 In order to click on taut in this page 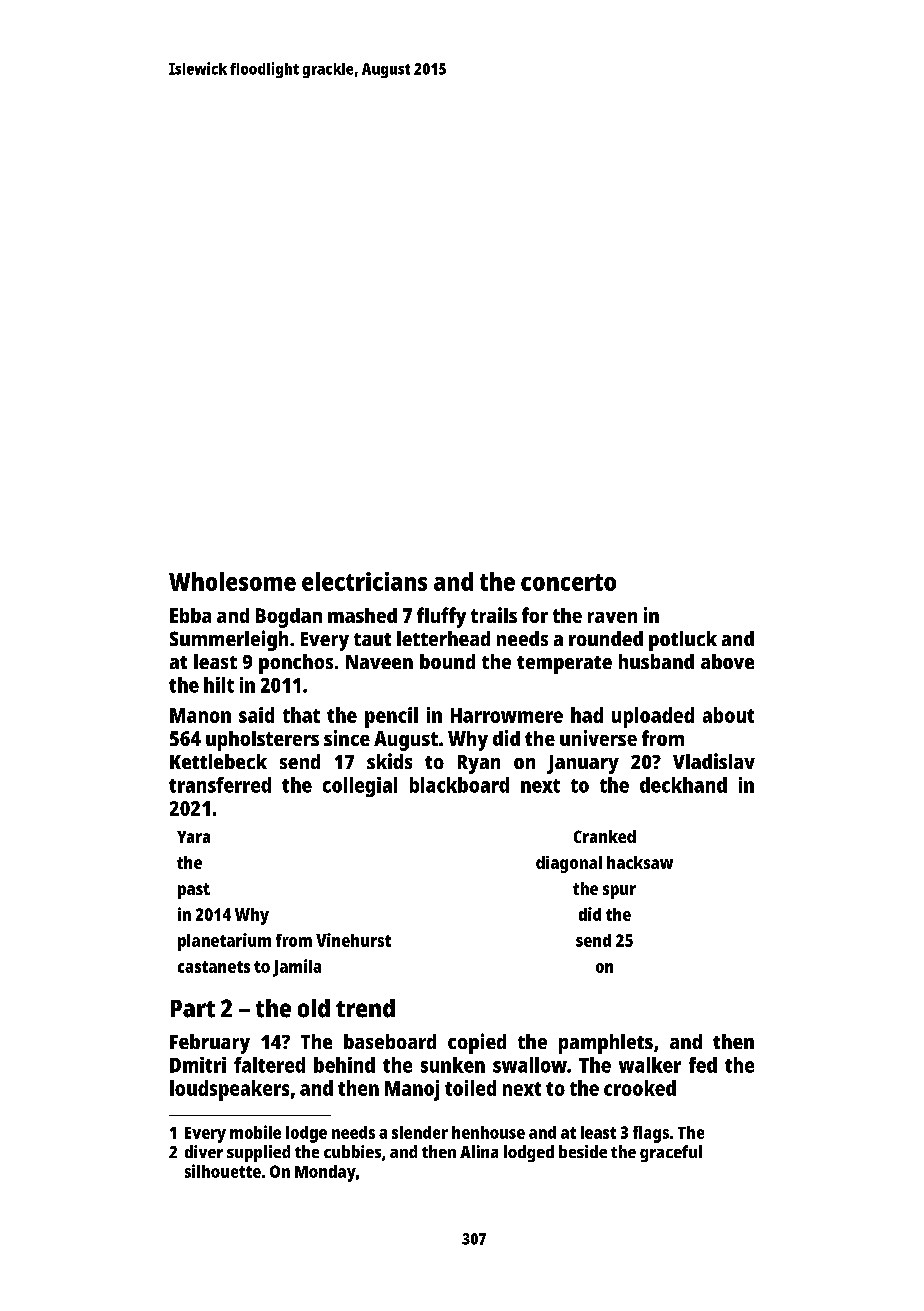, I will do `click(372, 639)`.
